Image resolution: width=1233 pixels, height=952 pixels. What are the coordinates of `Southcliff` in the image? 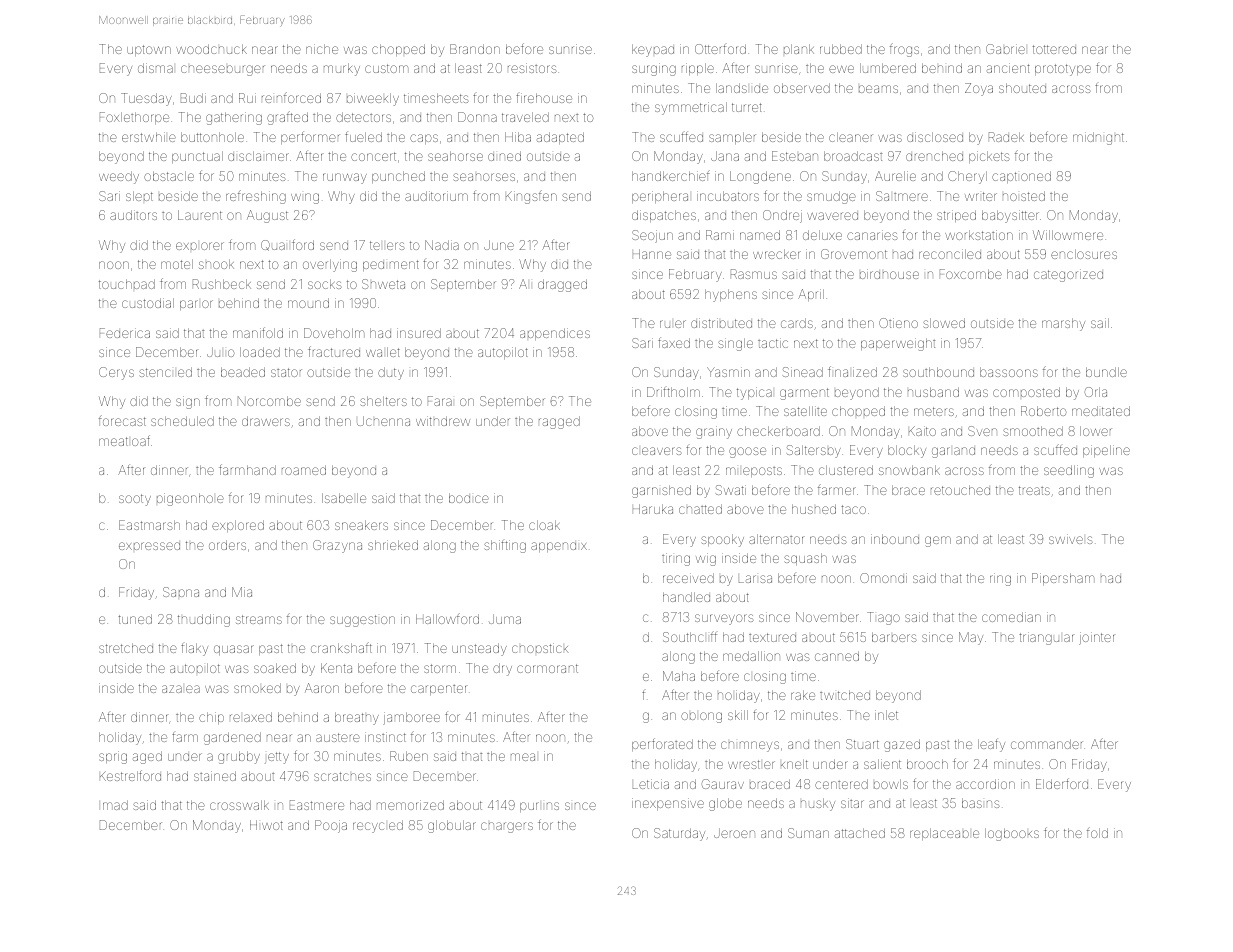 It's located at (690, 636).
